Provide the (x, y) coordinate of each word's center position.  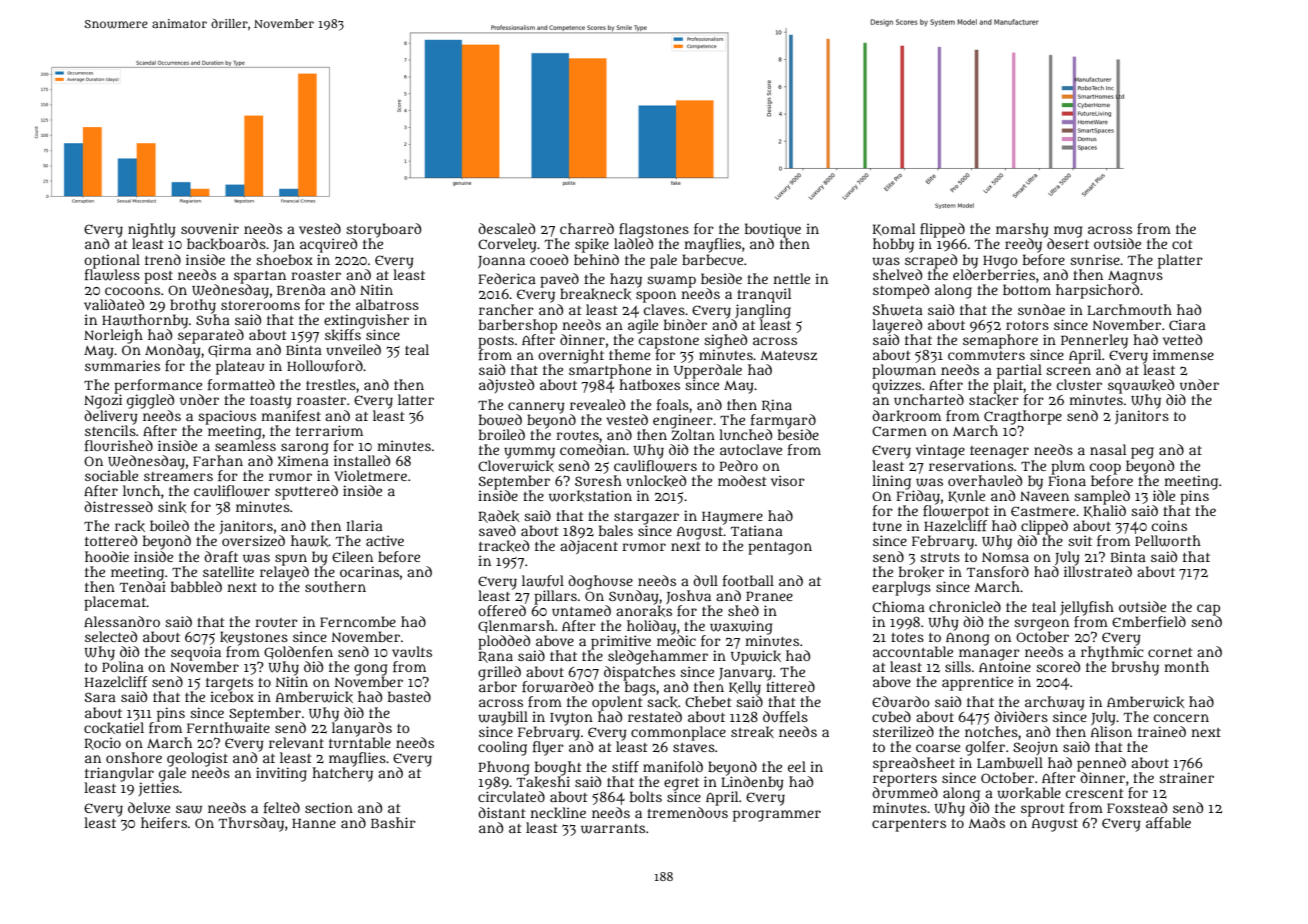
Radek (498, 516)
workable (1029, 793)
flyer (548, 748)
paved (559, 280)
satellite (228, 571)
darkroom (906, 416)
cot (1182, 244)
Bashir (393, 822)
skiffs (343, 335)
